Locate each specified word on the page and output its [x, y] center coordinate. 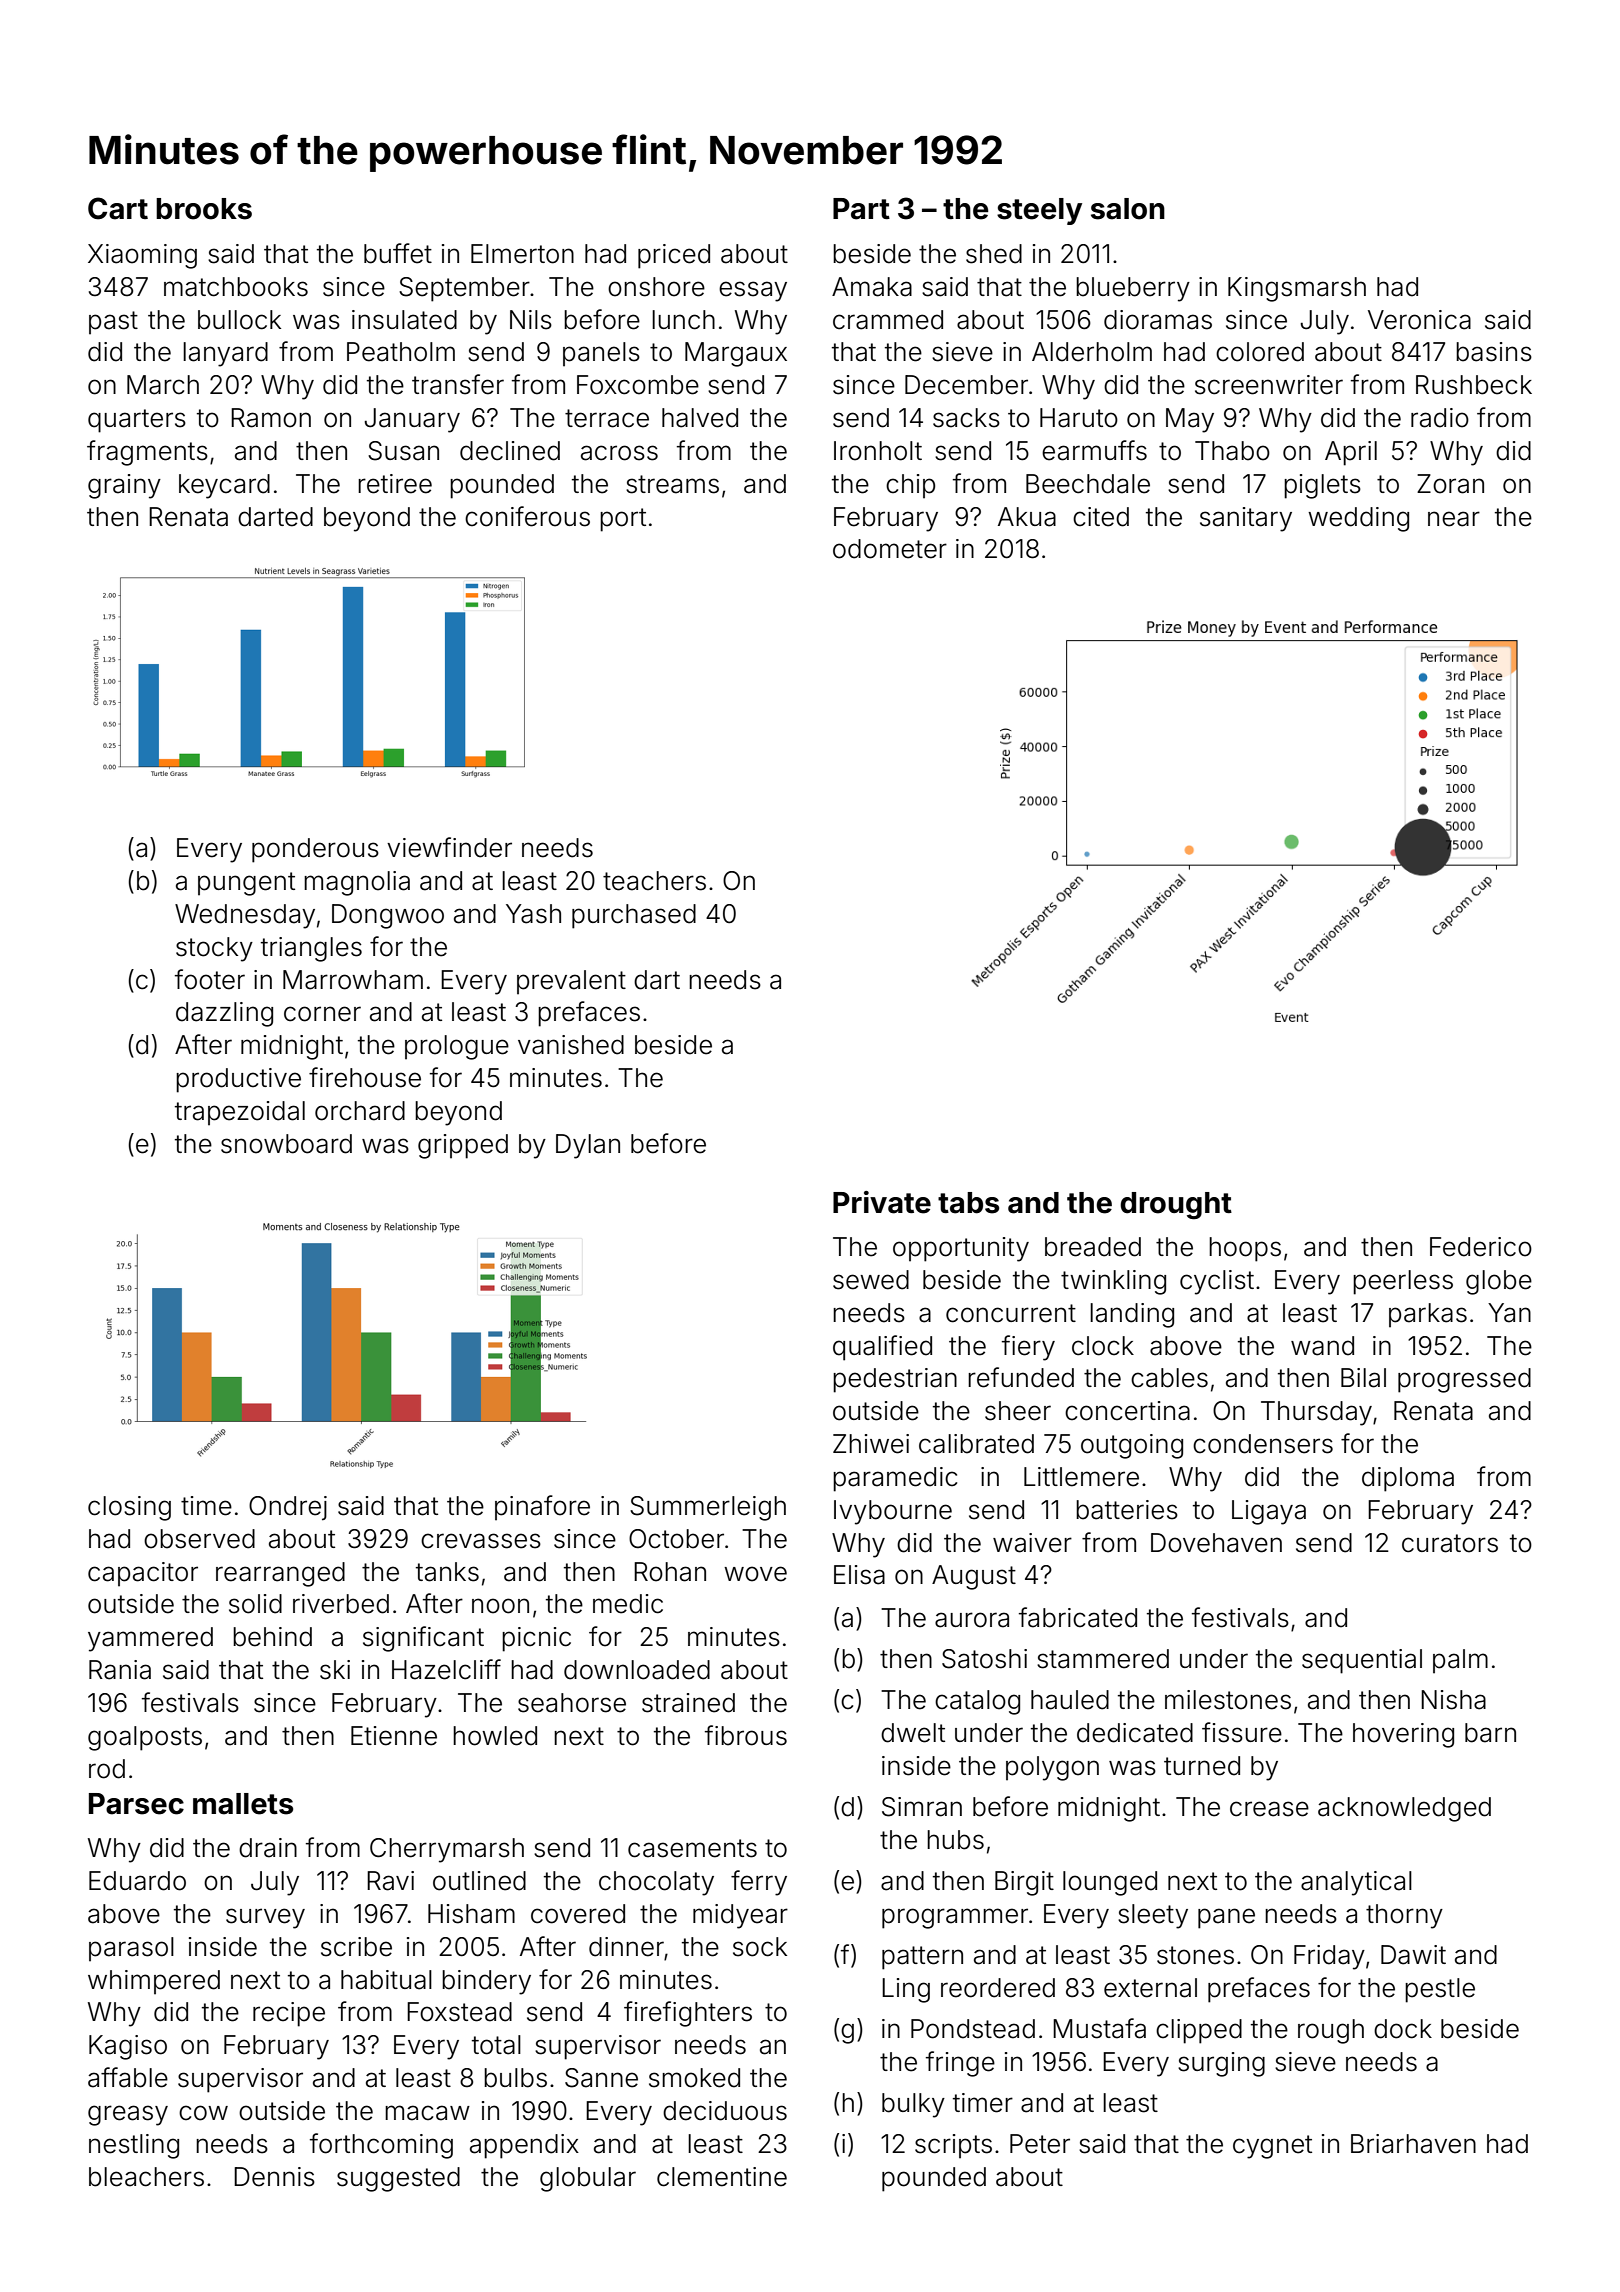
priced [674, 256]
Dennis [274, 2177]
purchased [634, 916]
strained [688, 1703]
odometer [890, 549]
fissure [1242, 1732]
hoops [1245, 1249]
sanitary [1246, 519]
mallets [243, 1804]
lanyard [225, 354]
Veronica [1419, 320]
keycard [224, 486]
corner [322, 1014]
